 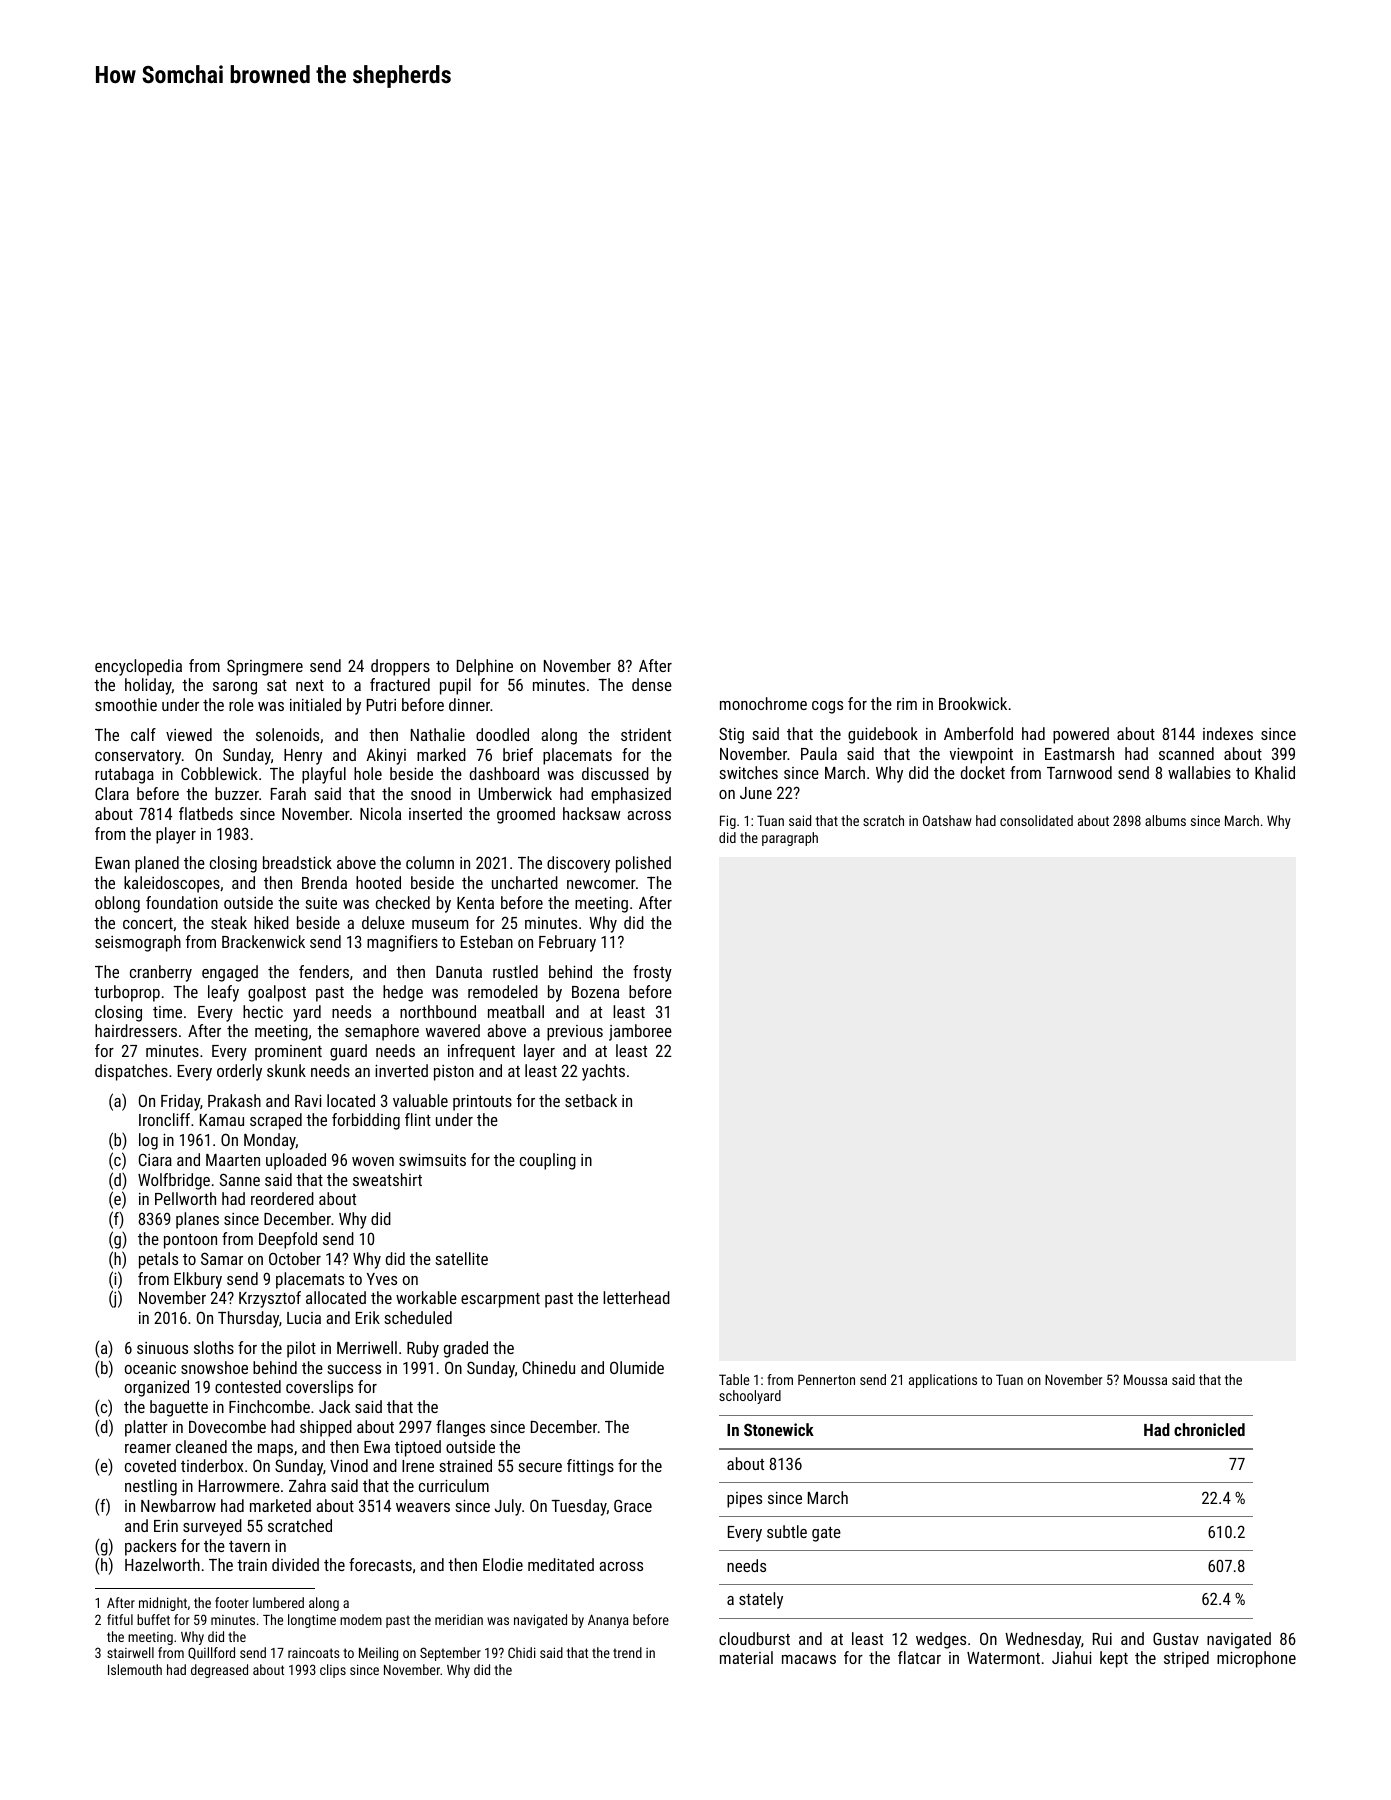 I want to click on printouts, so click(x=482, y=1103).
